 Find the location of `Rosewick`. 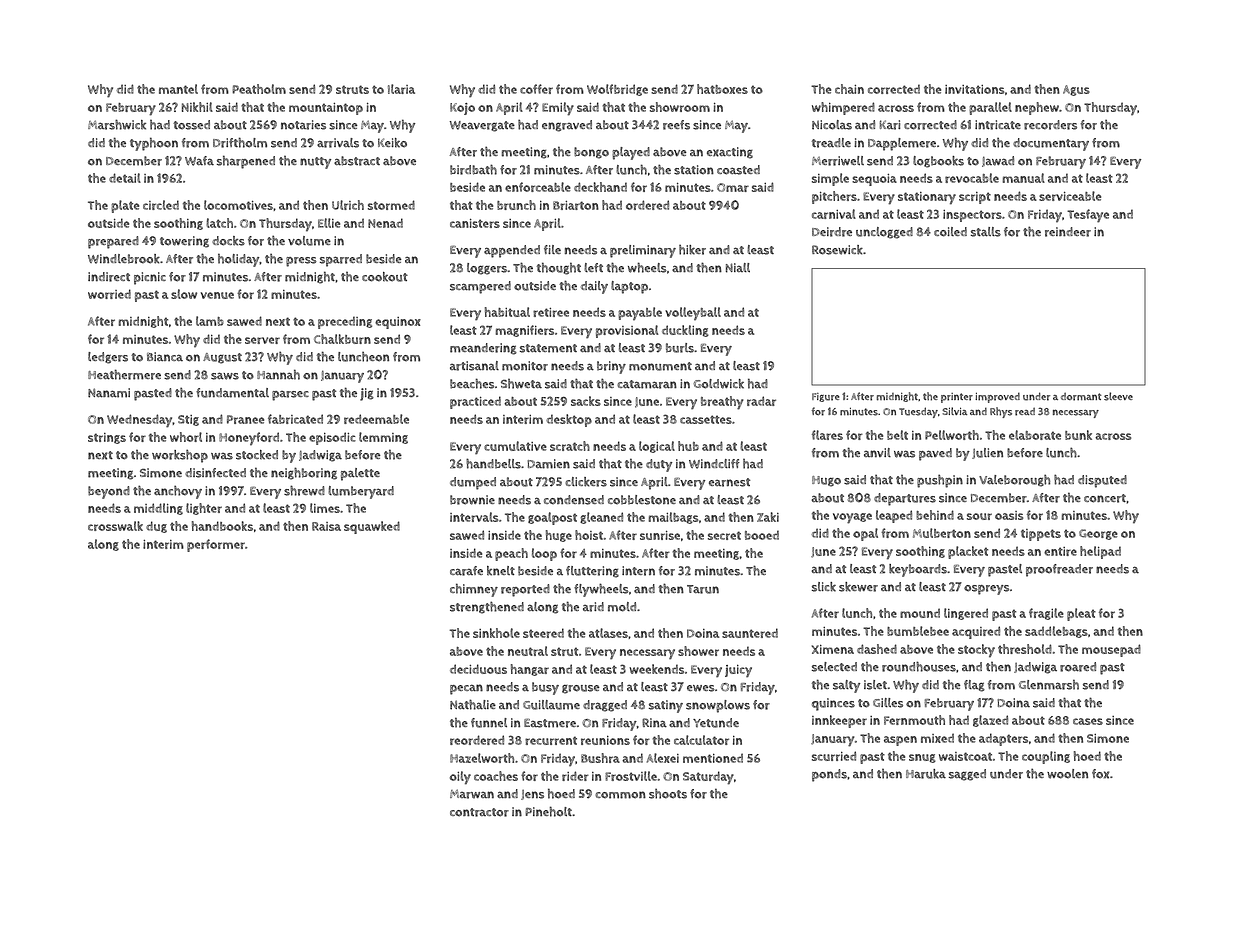

Rosewick is located at coordinates (837, 250).
